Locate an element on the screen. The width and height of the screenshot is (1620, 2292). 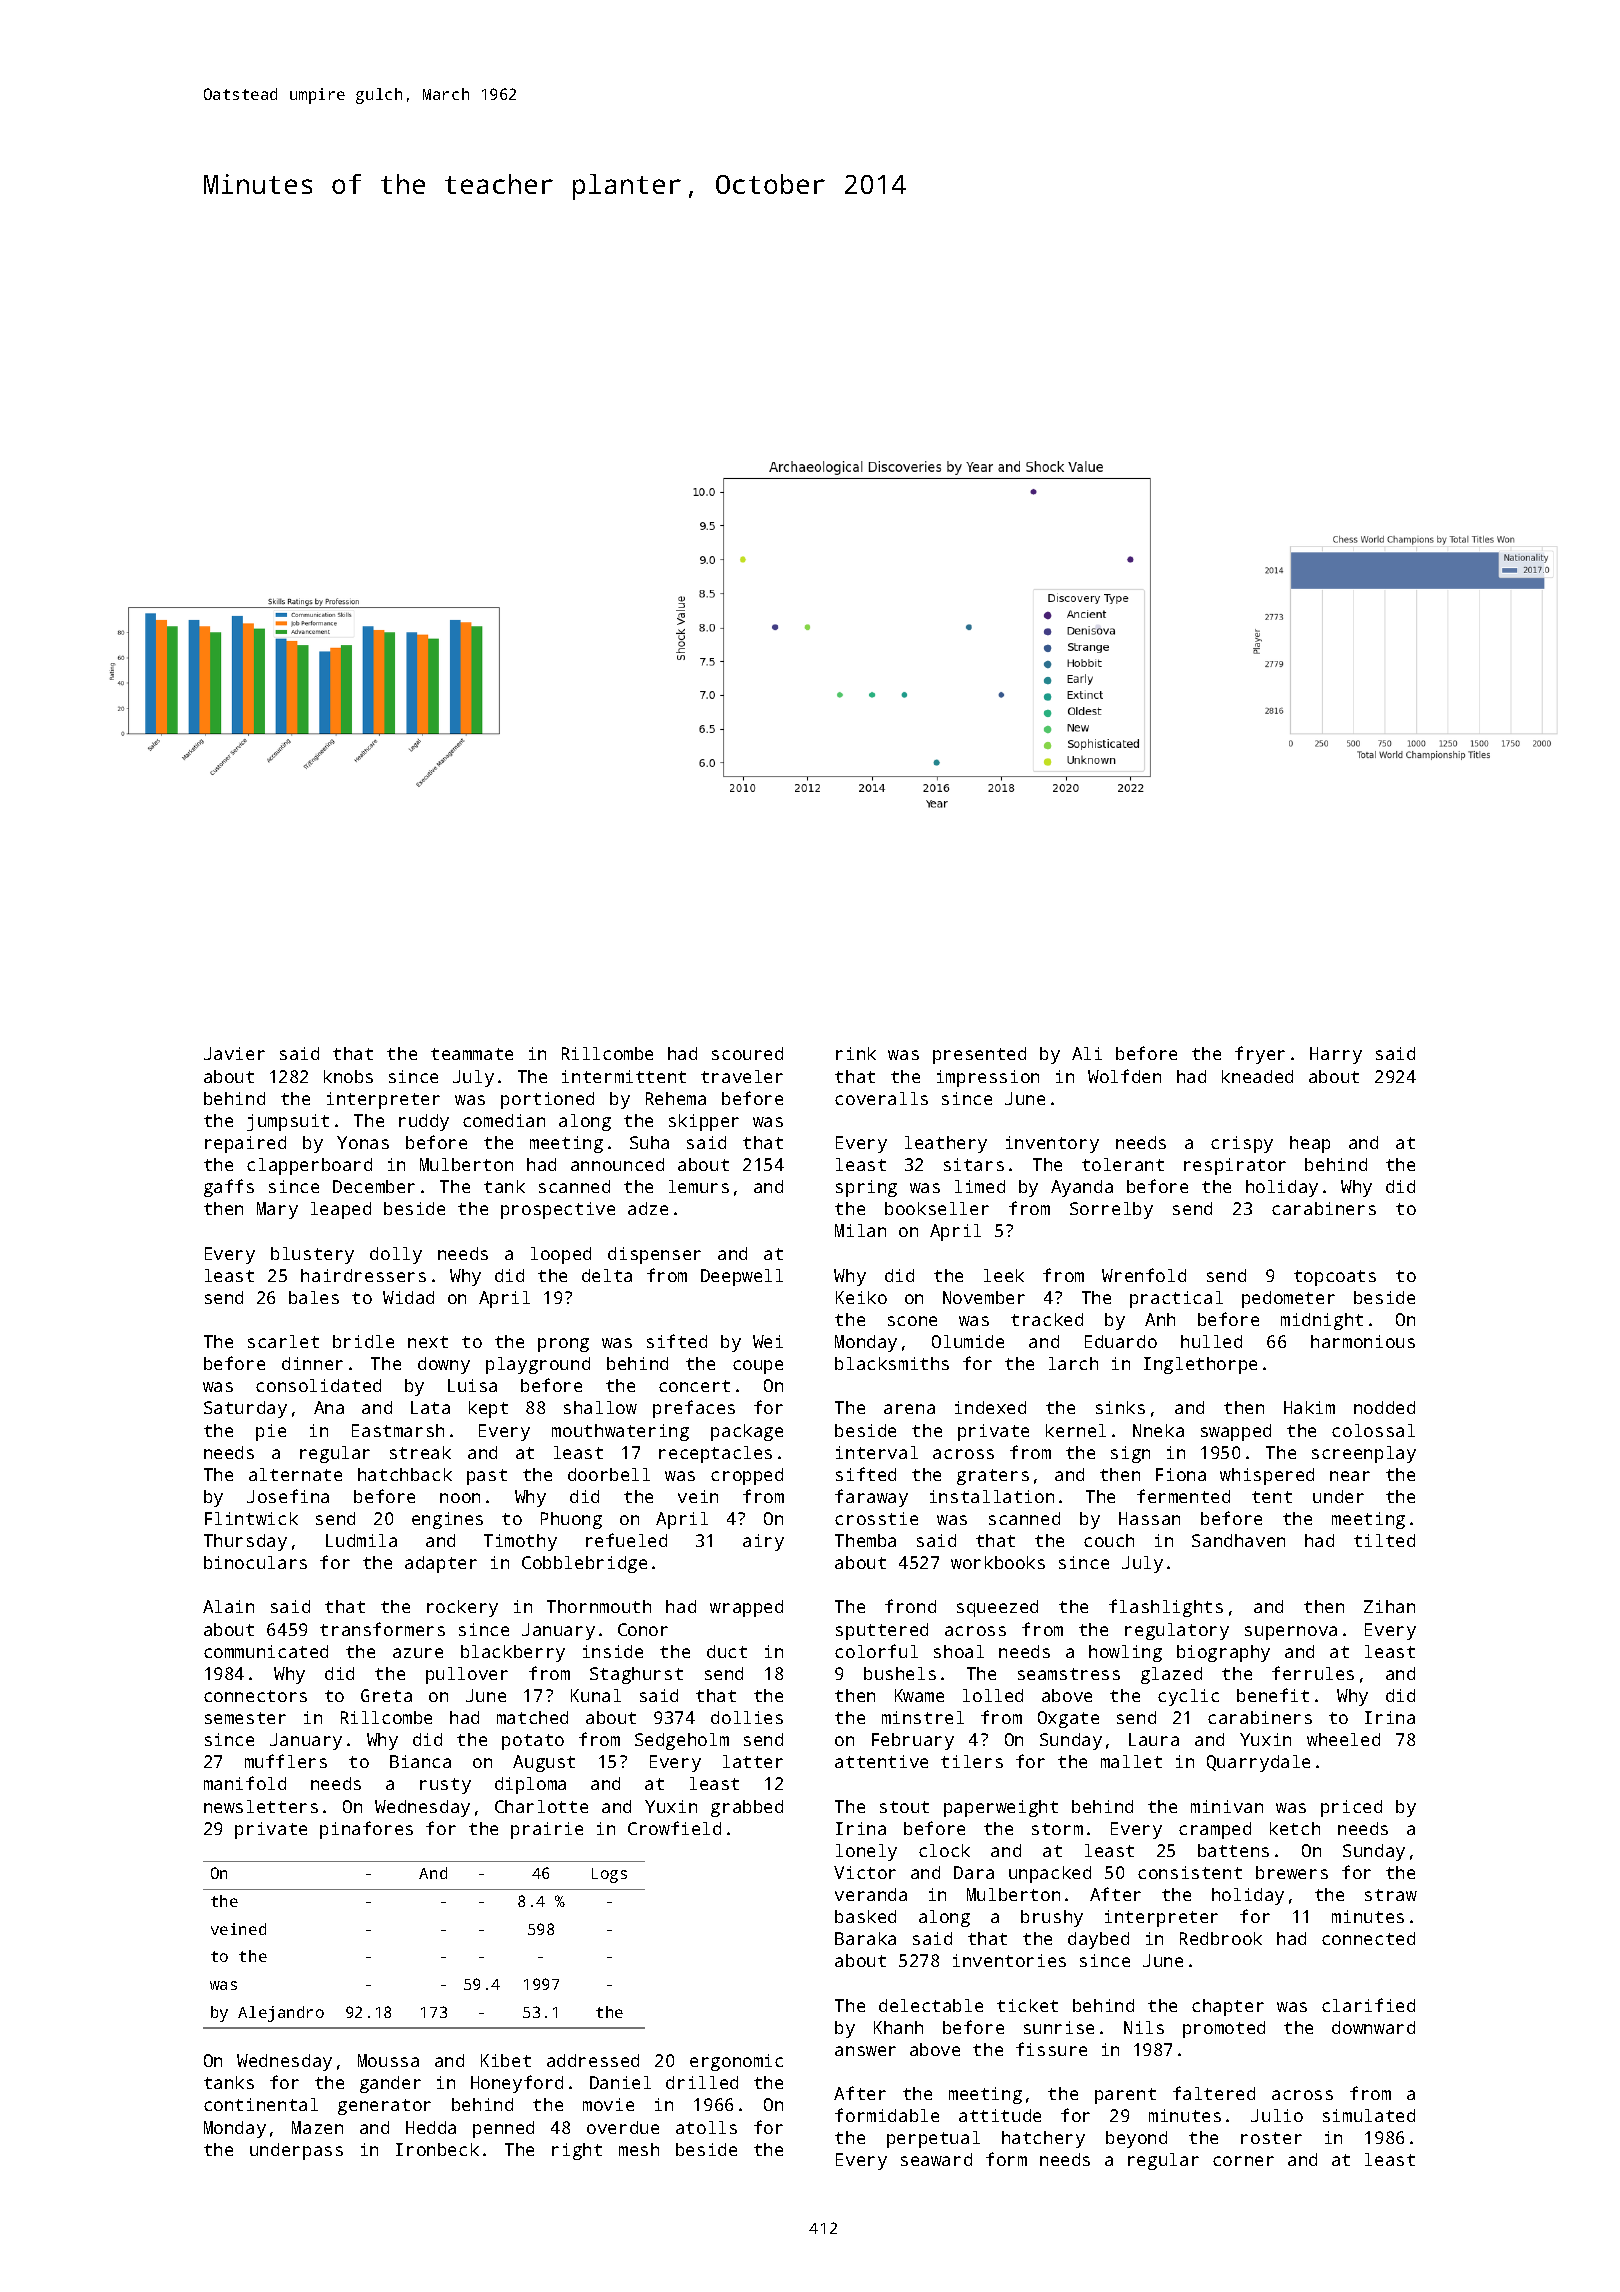
Zihan is located at coordinates (1389, 1606).
